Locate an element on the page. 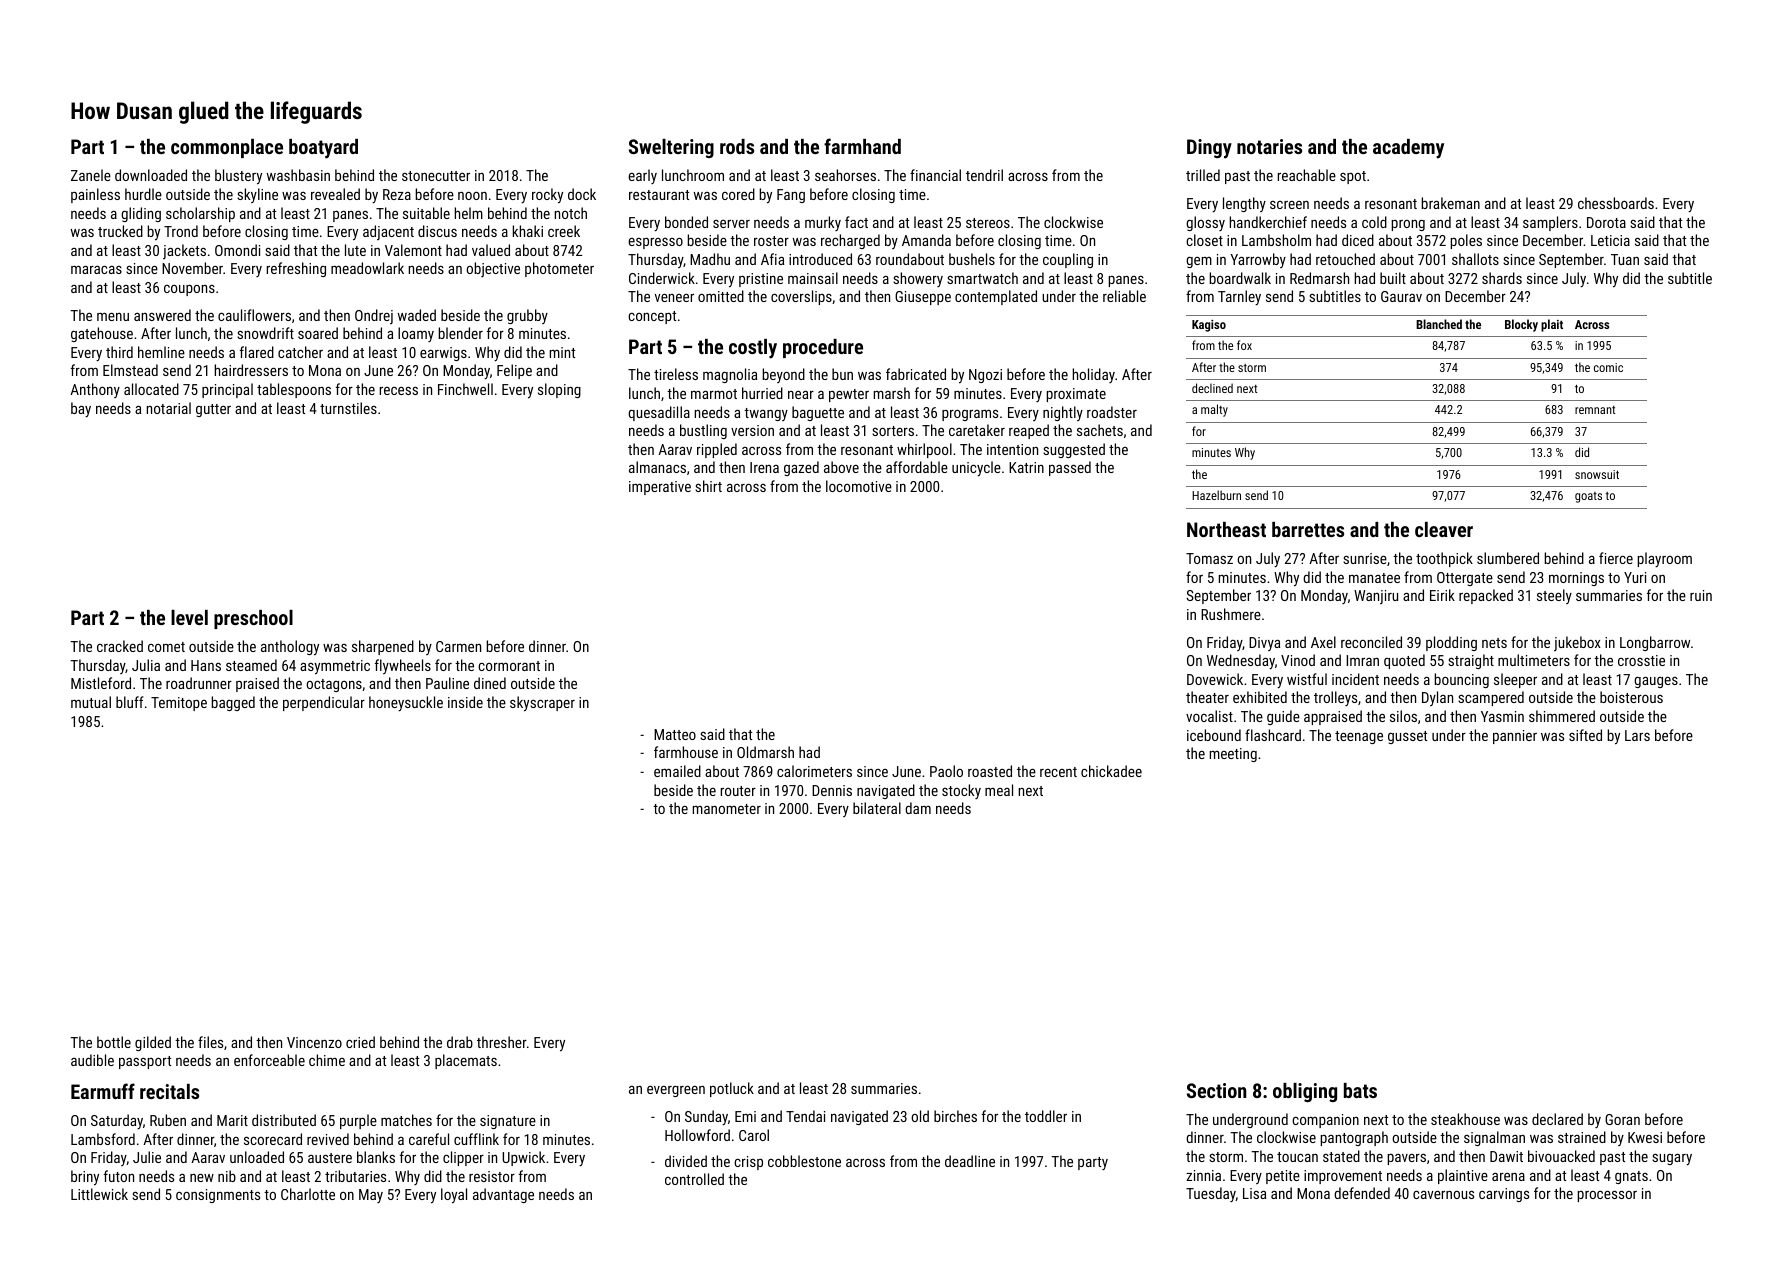 The height and width of the image is (1261, 1784). meeting is located at coordinates (1233, 755).
